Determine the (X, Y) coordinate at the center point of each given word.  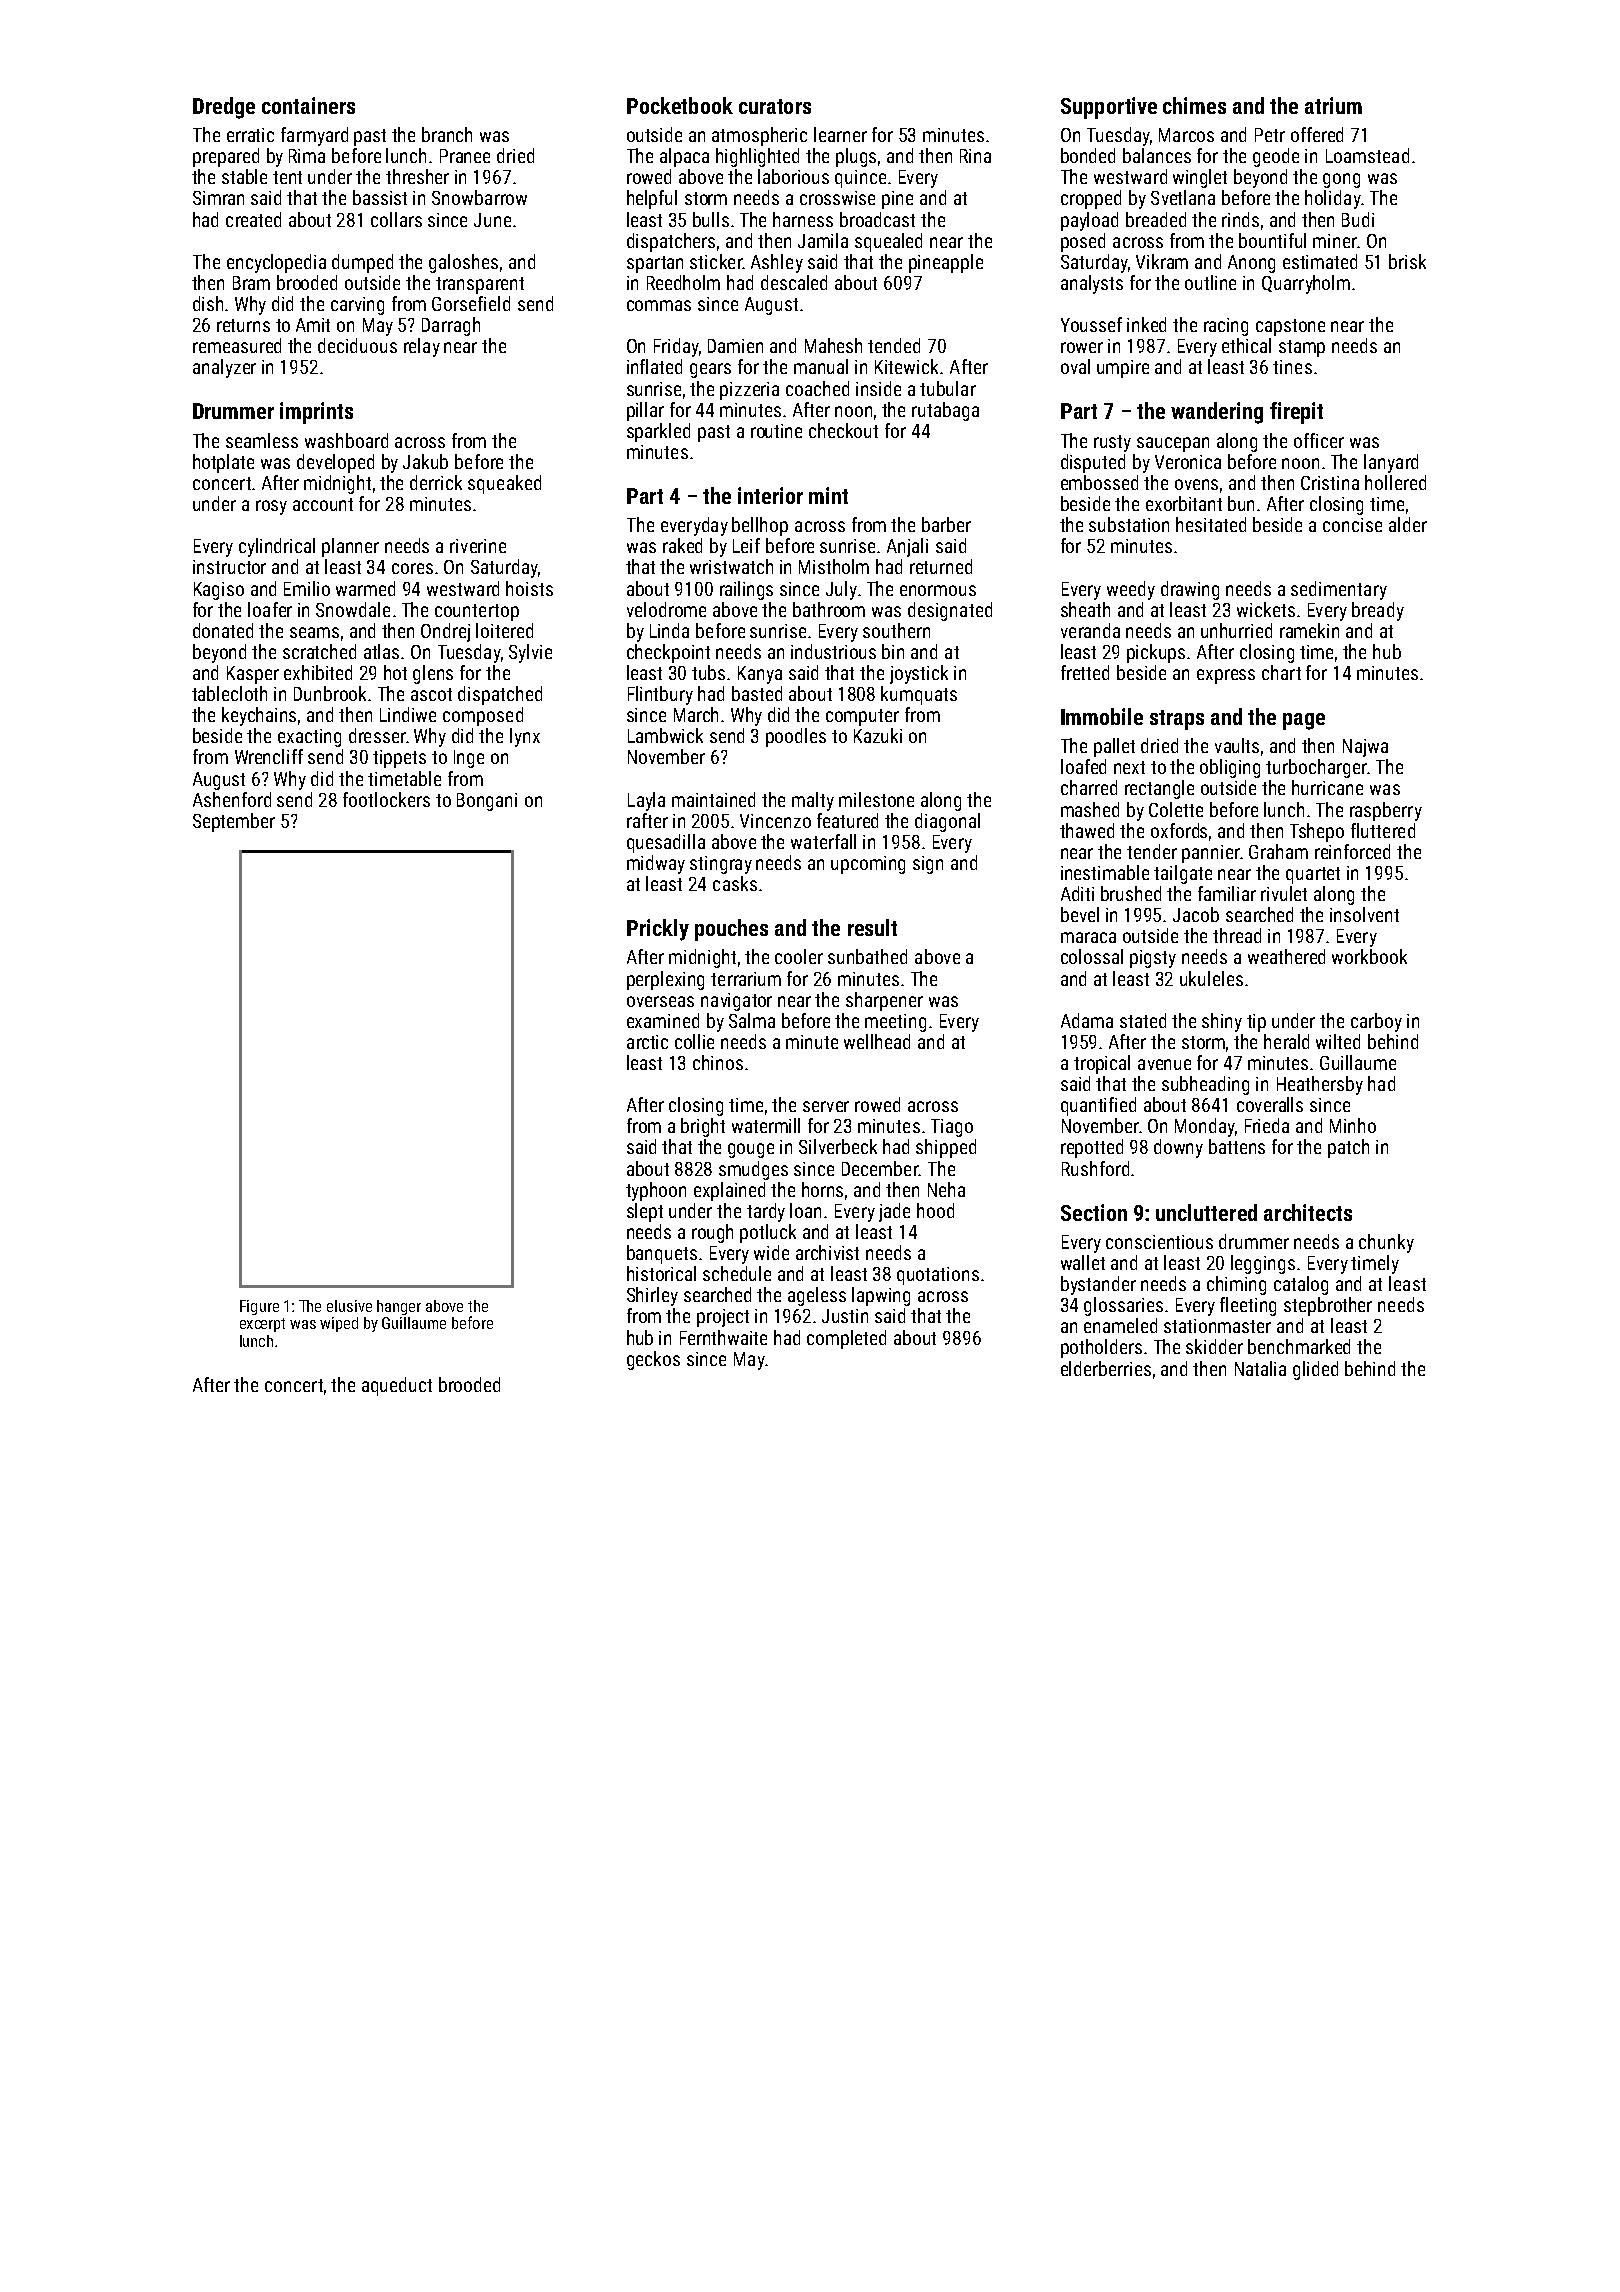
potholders (1101, 1348)
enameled (1120, 1325)
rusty (1112, 443)
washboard (346, 440)
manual (821, 366)
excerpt (262, 1325)
